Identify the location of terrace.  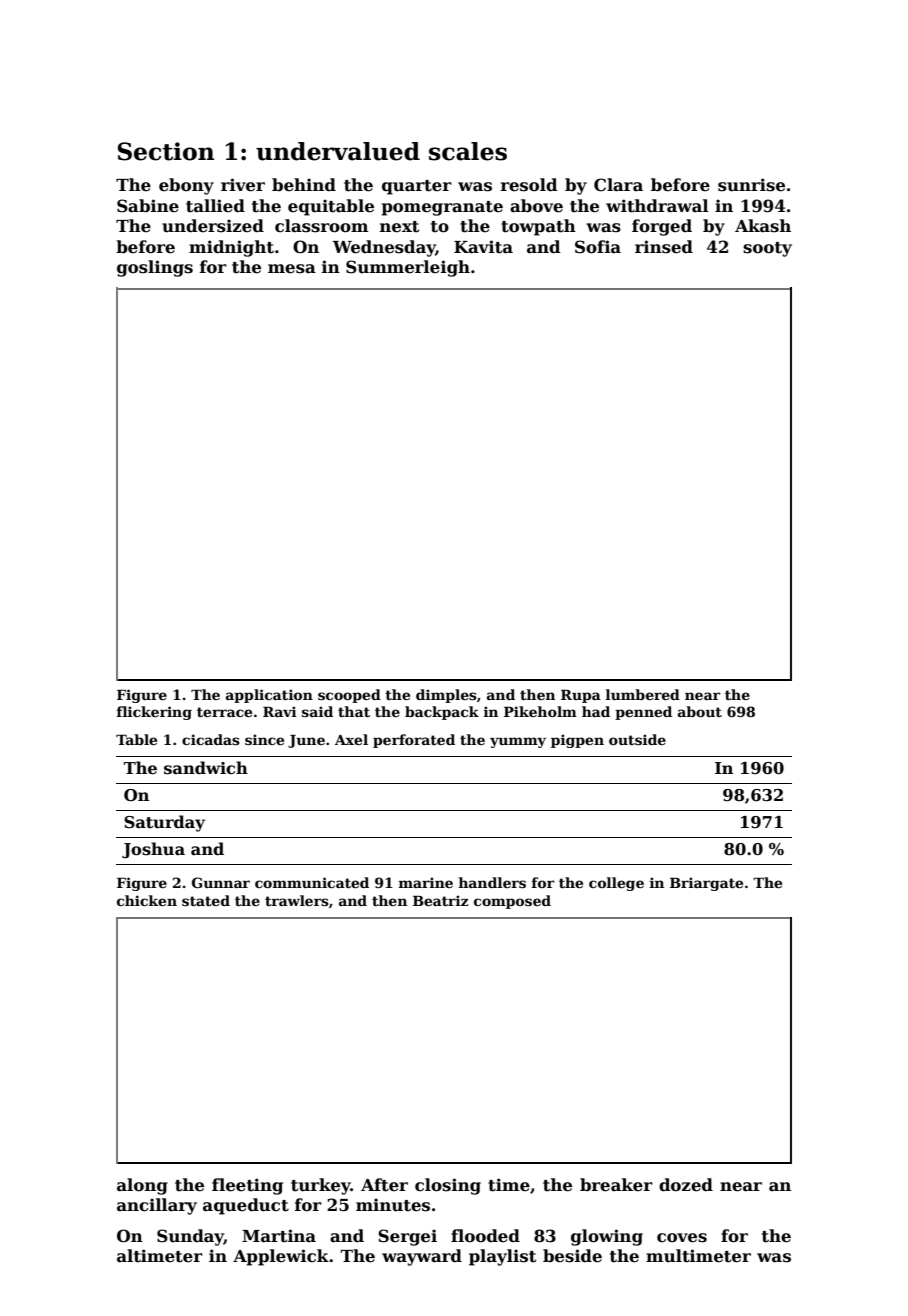
(224, 712).
